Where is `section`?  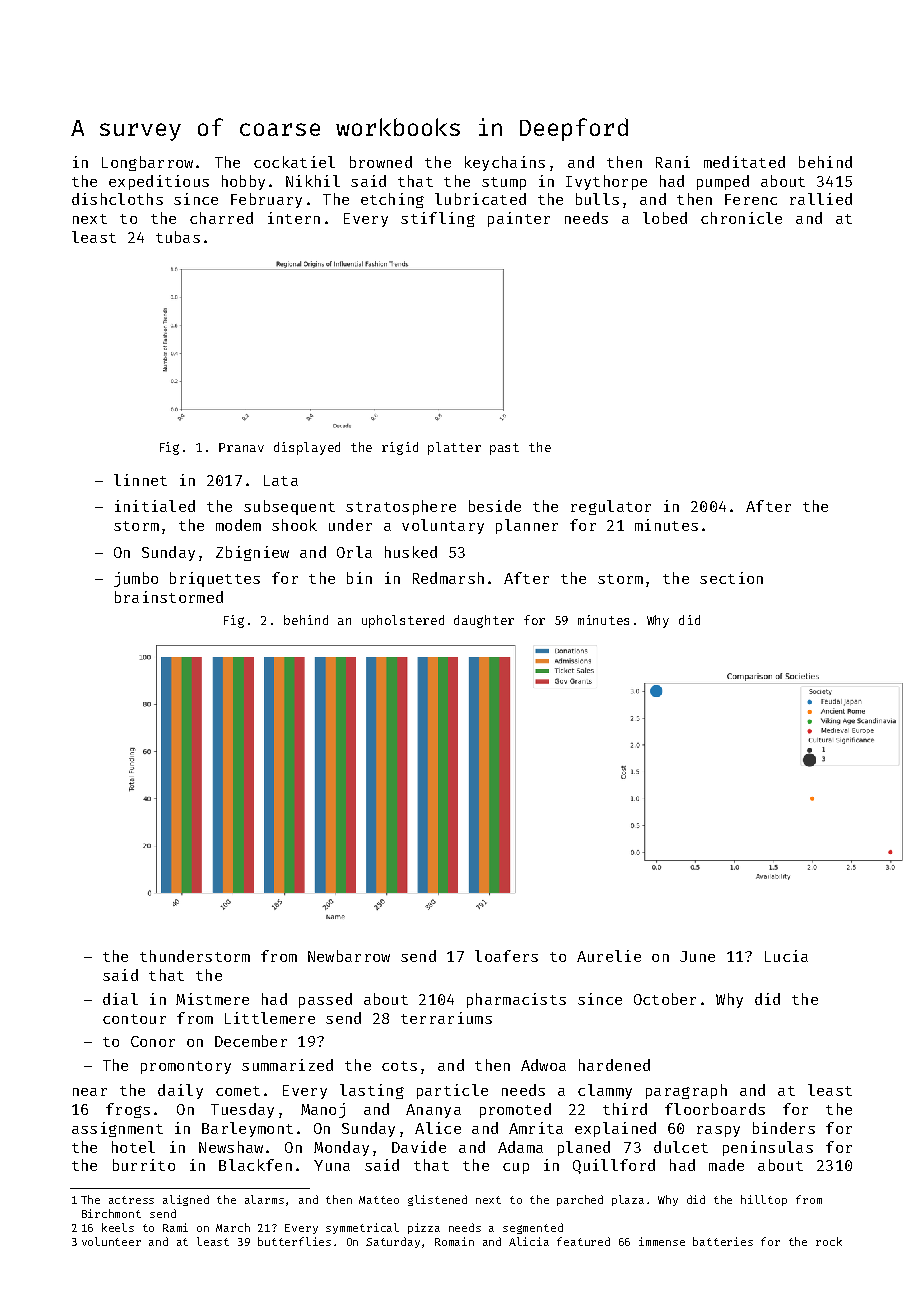
section is located at coordinates (731, 578).
